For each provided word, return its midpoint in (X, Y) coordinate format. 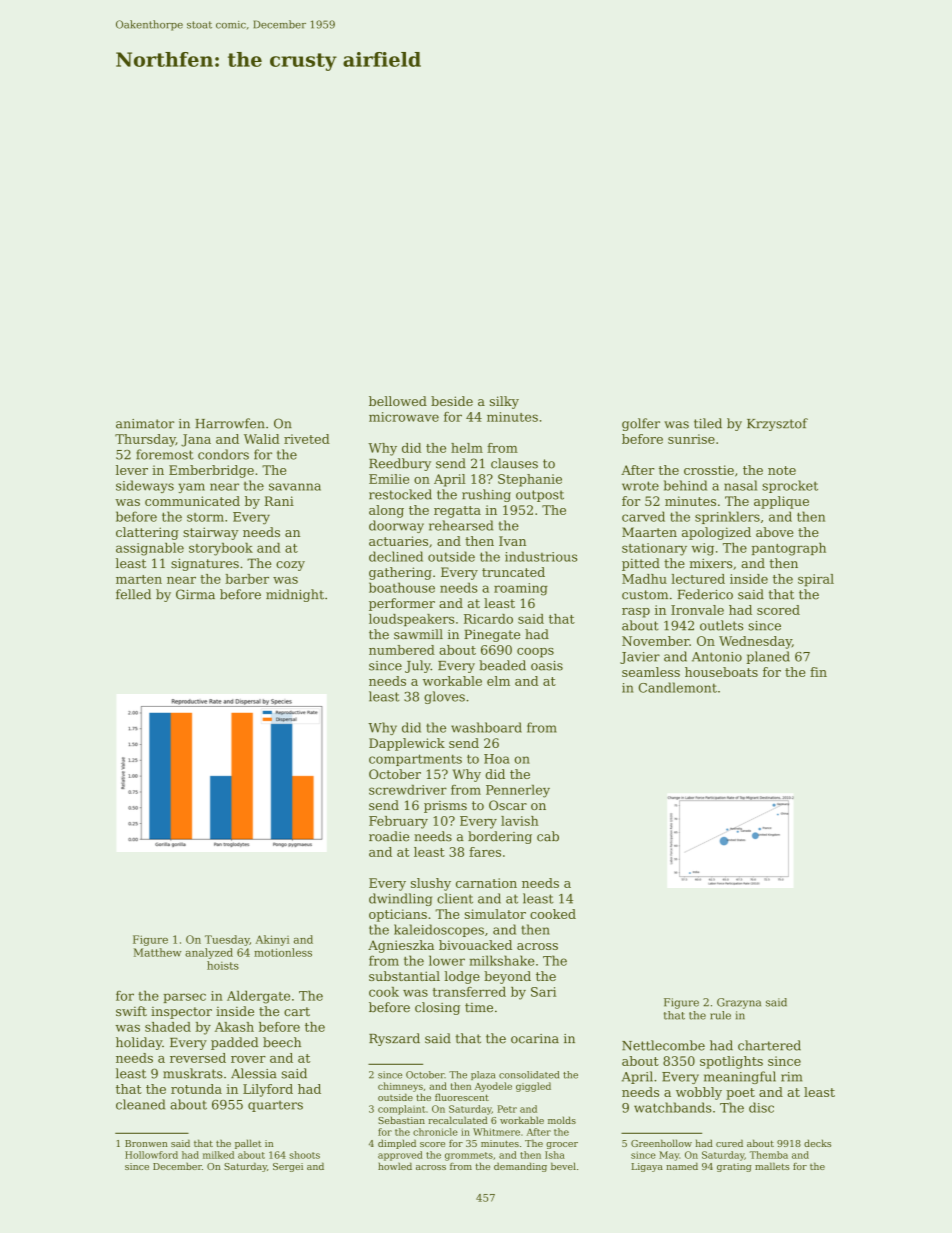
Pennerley (518, 791)
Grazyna (739, 1003)
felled (133, 594)
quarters (275, 1106)
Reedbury (400, 464)
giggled (533, 1087)
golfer (641, 424)
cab (548, 836)
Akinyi (273, 940)
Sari (543, 992)
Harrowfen (230, 423)
